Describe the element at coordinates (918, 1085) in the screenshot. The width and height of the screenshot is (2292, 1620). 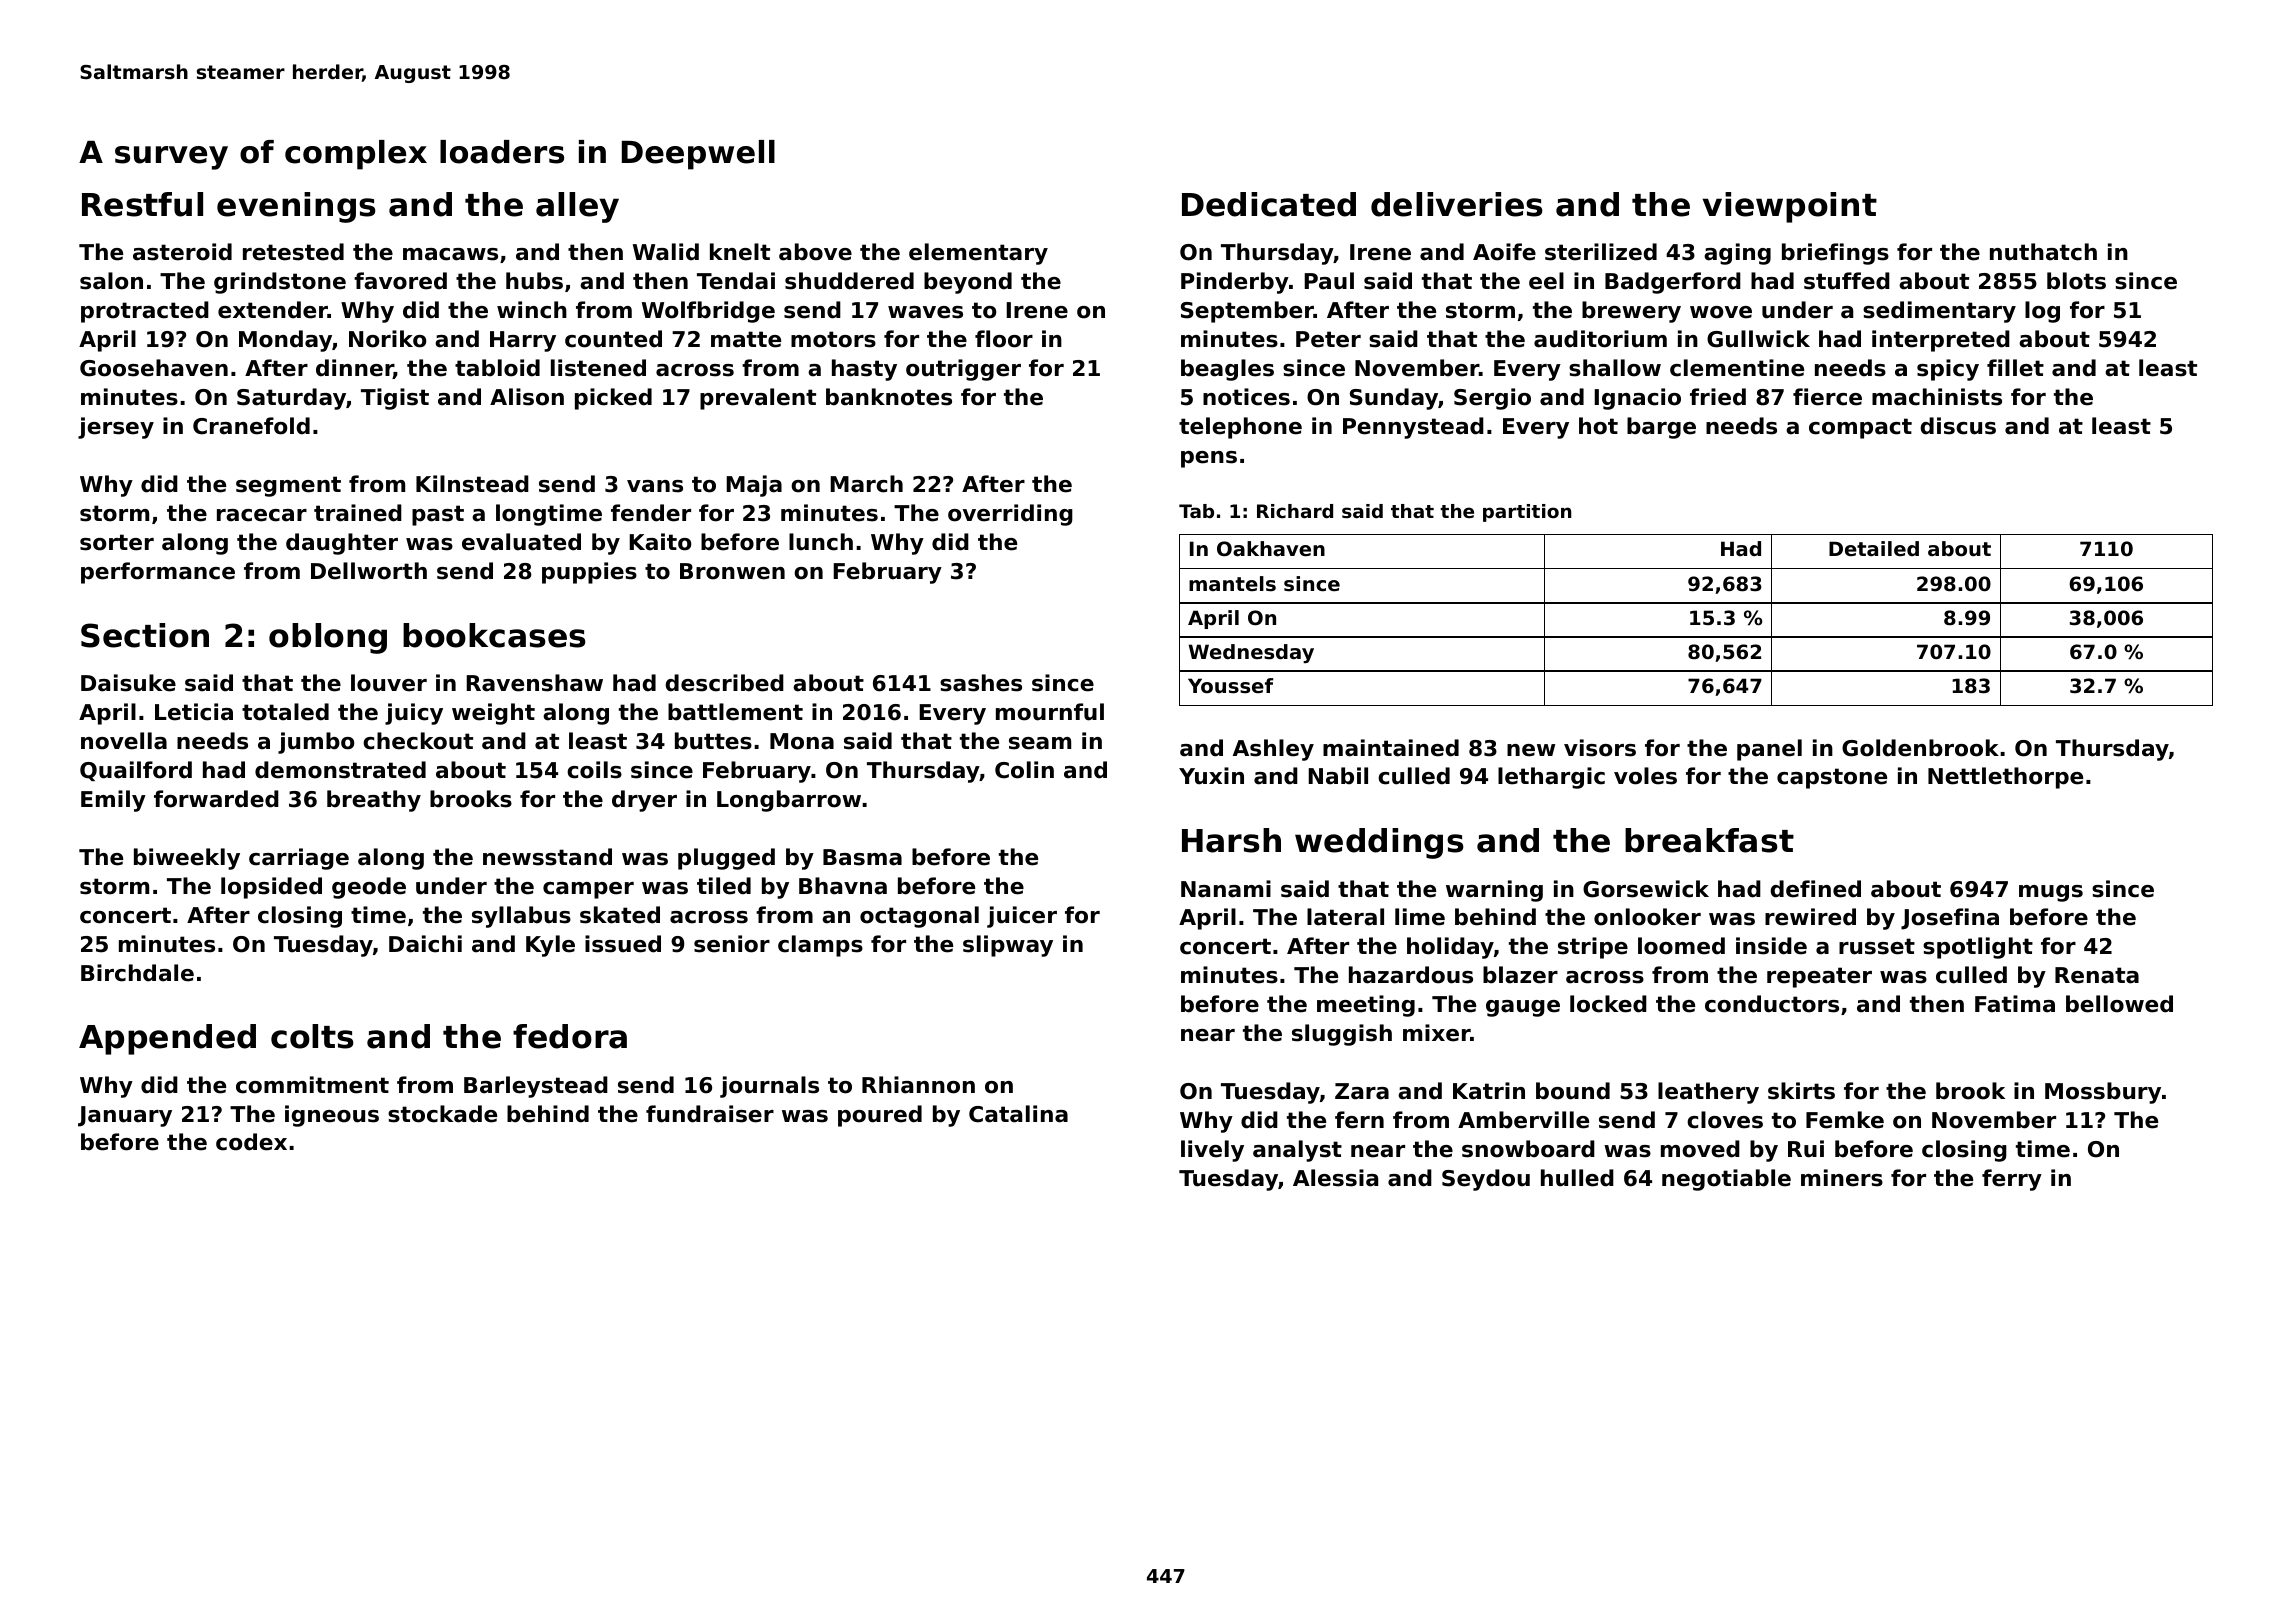
I see `Rhiannon` at that location.
